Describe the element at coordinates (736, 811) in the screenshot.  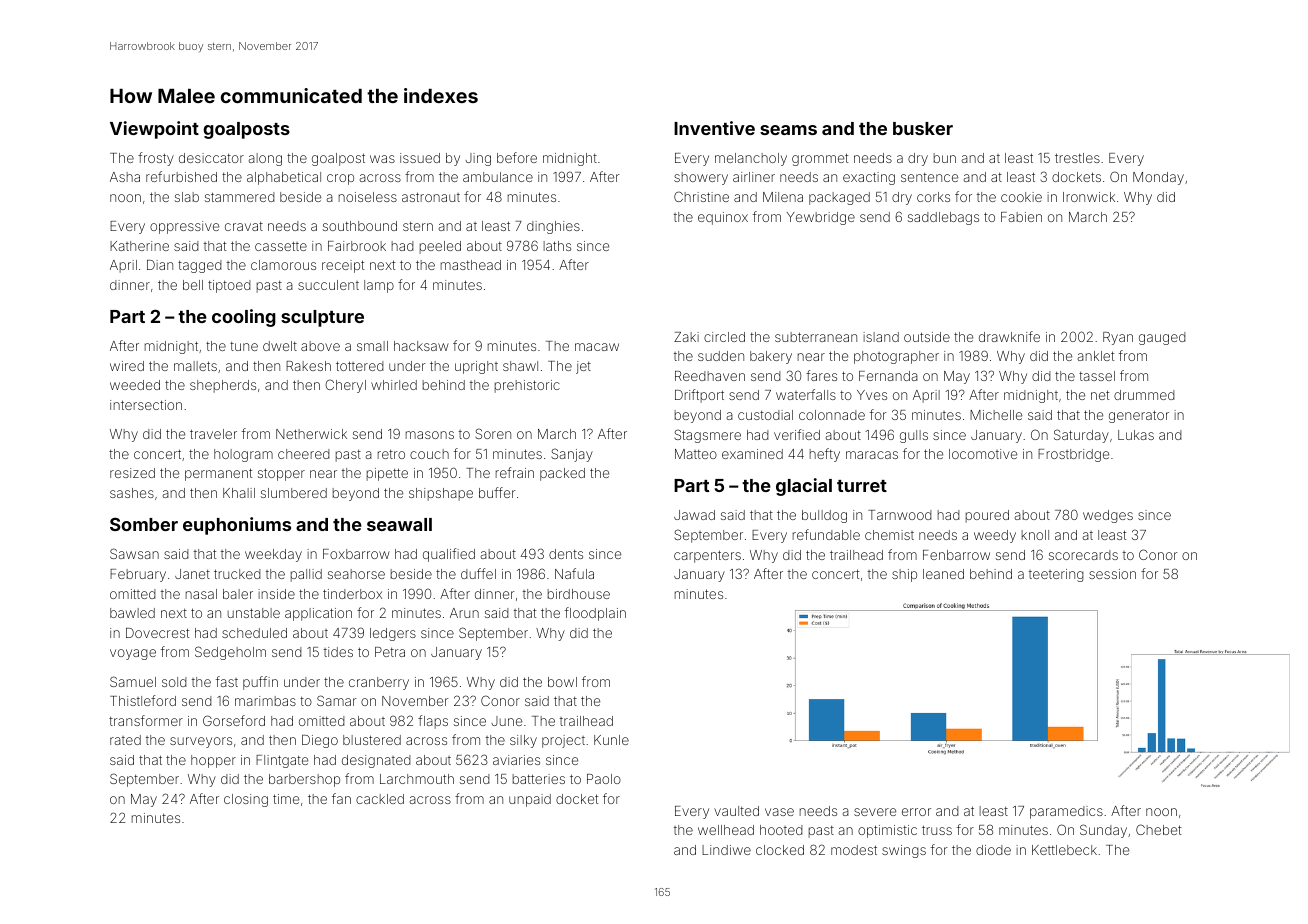
I see `vaulted` at that location.
